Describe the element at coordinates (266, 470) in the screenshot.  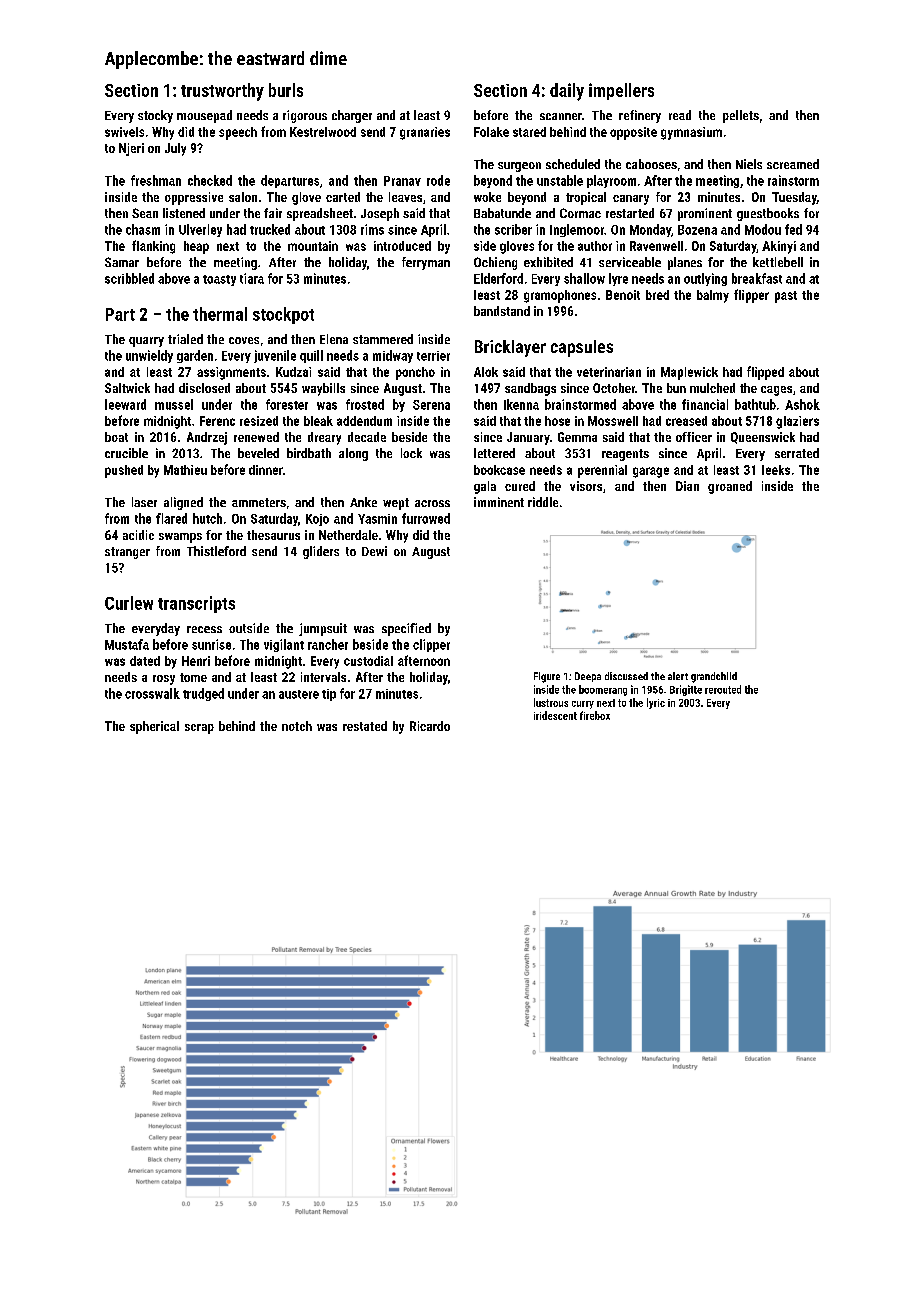
I see `dinner` at that location.
